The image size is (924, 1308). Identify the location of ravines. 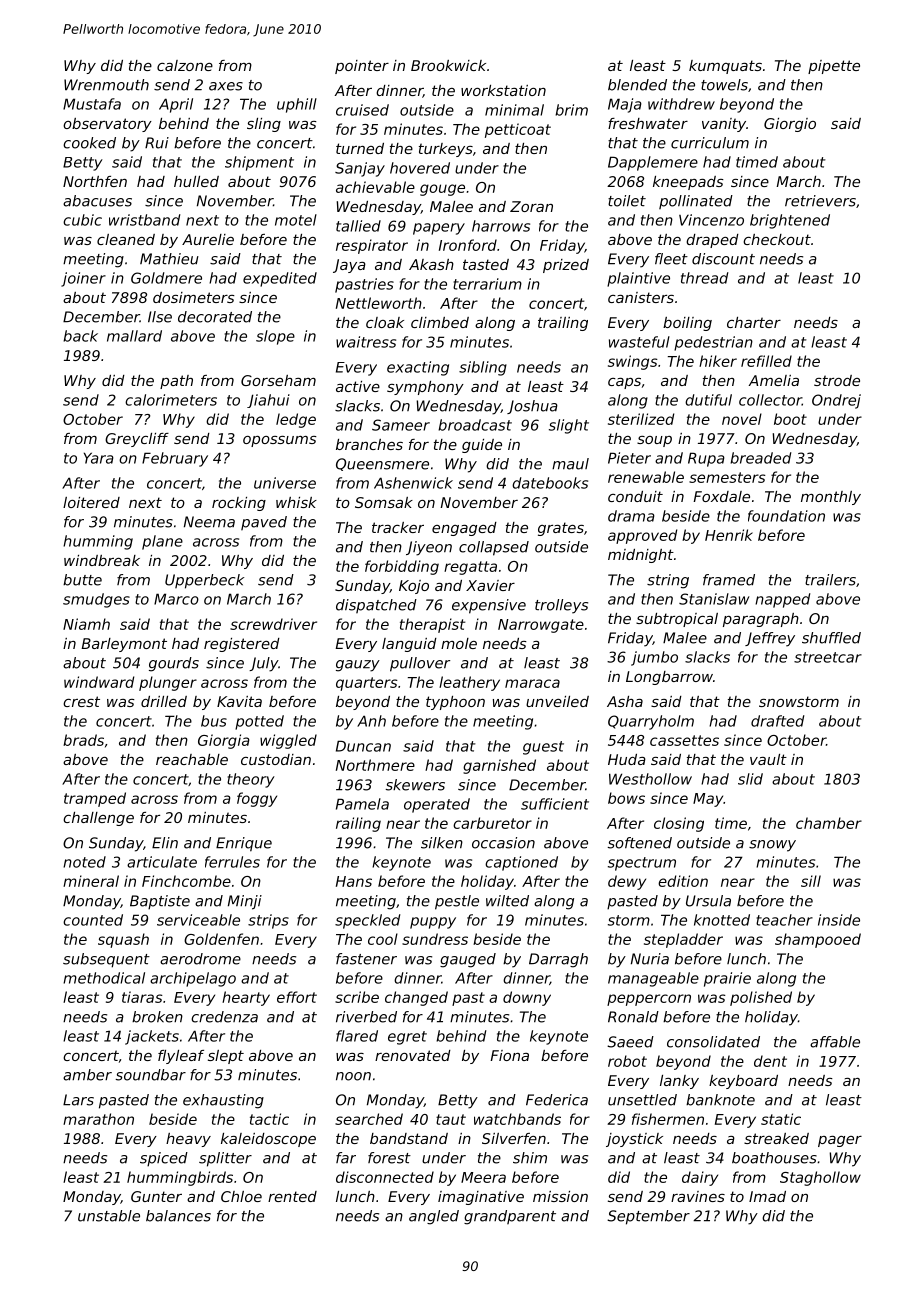
(698, 1196).
